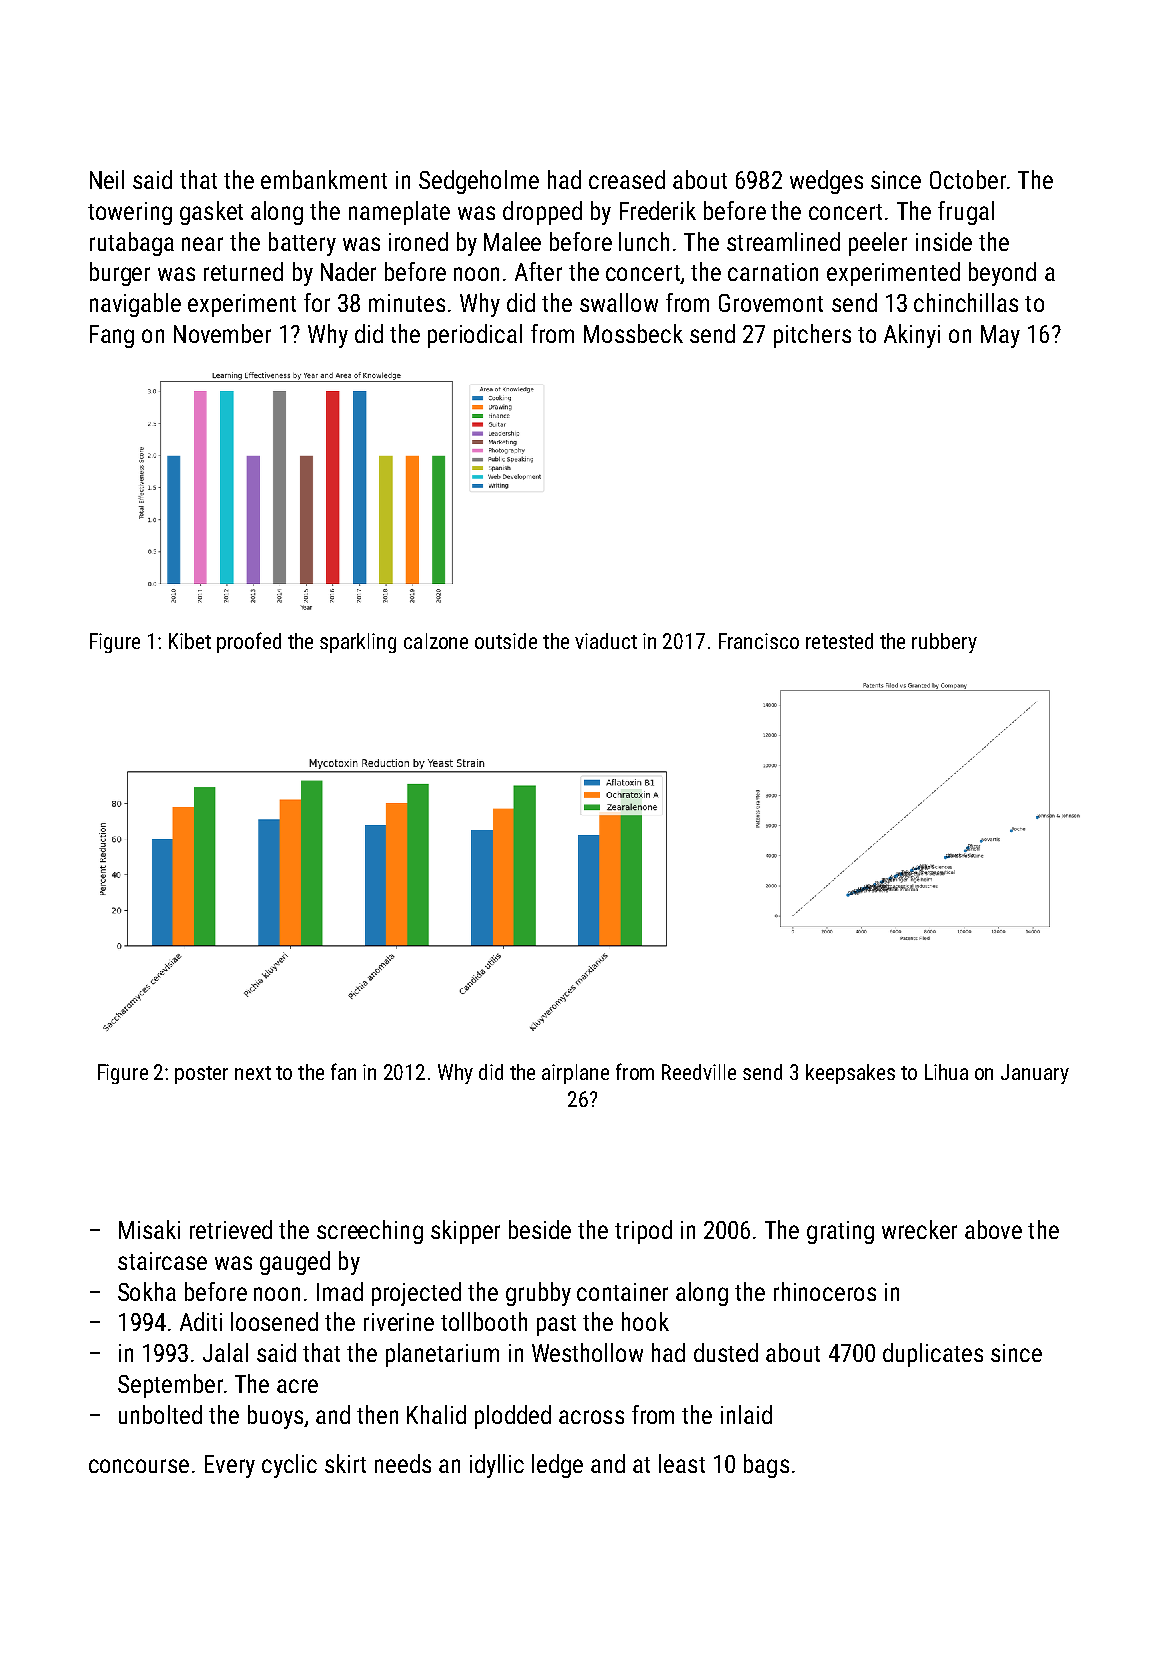 The width and height of the image is (1165, 1654). What do you see at coordinates (358, 643) in the image?
I see `sparkling` at bounding box center [358, 643].
